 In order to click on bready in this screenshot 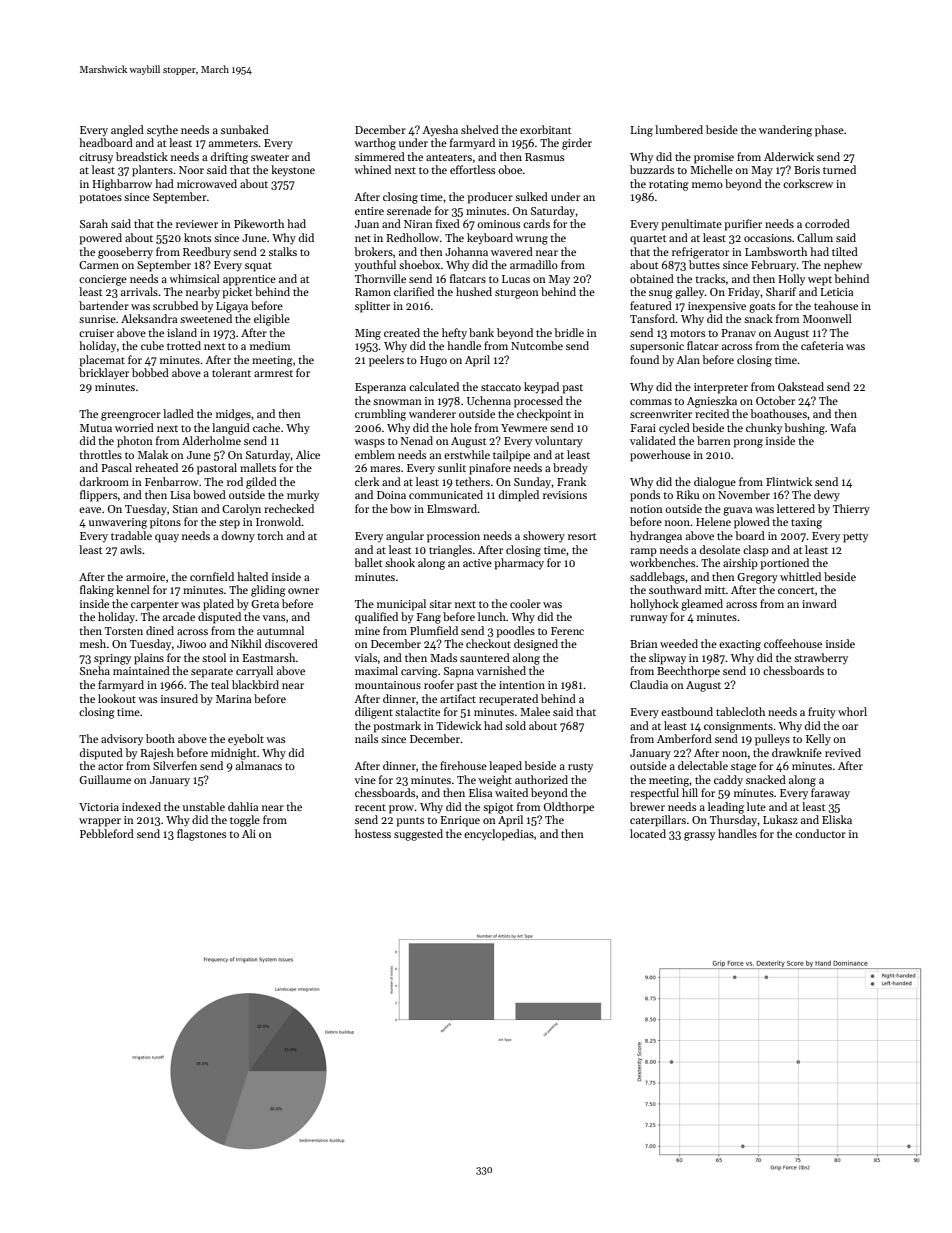, I will do `click(570, 469)`.
